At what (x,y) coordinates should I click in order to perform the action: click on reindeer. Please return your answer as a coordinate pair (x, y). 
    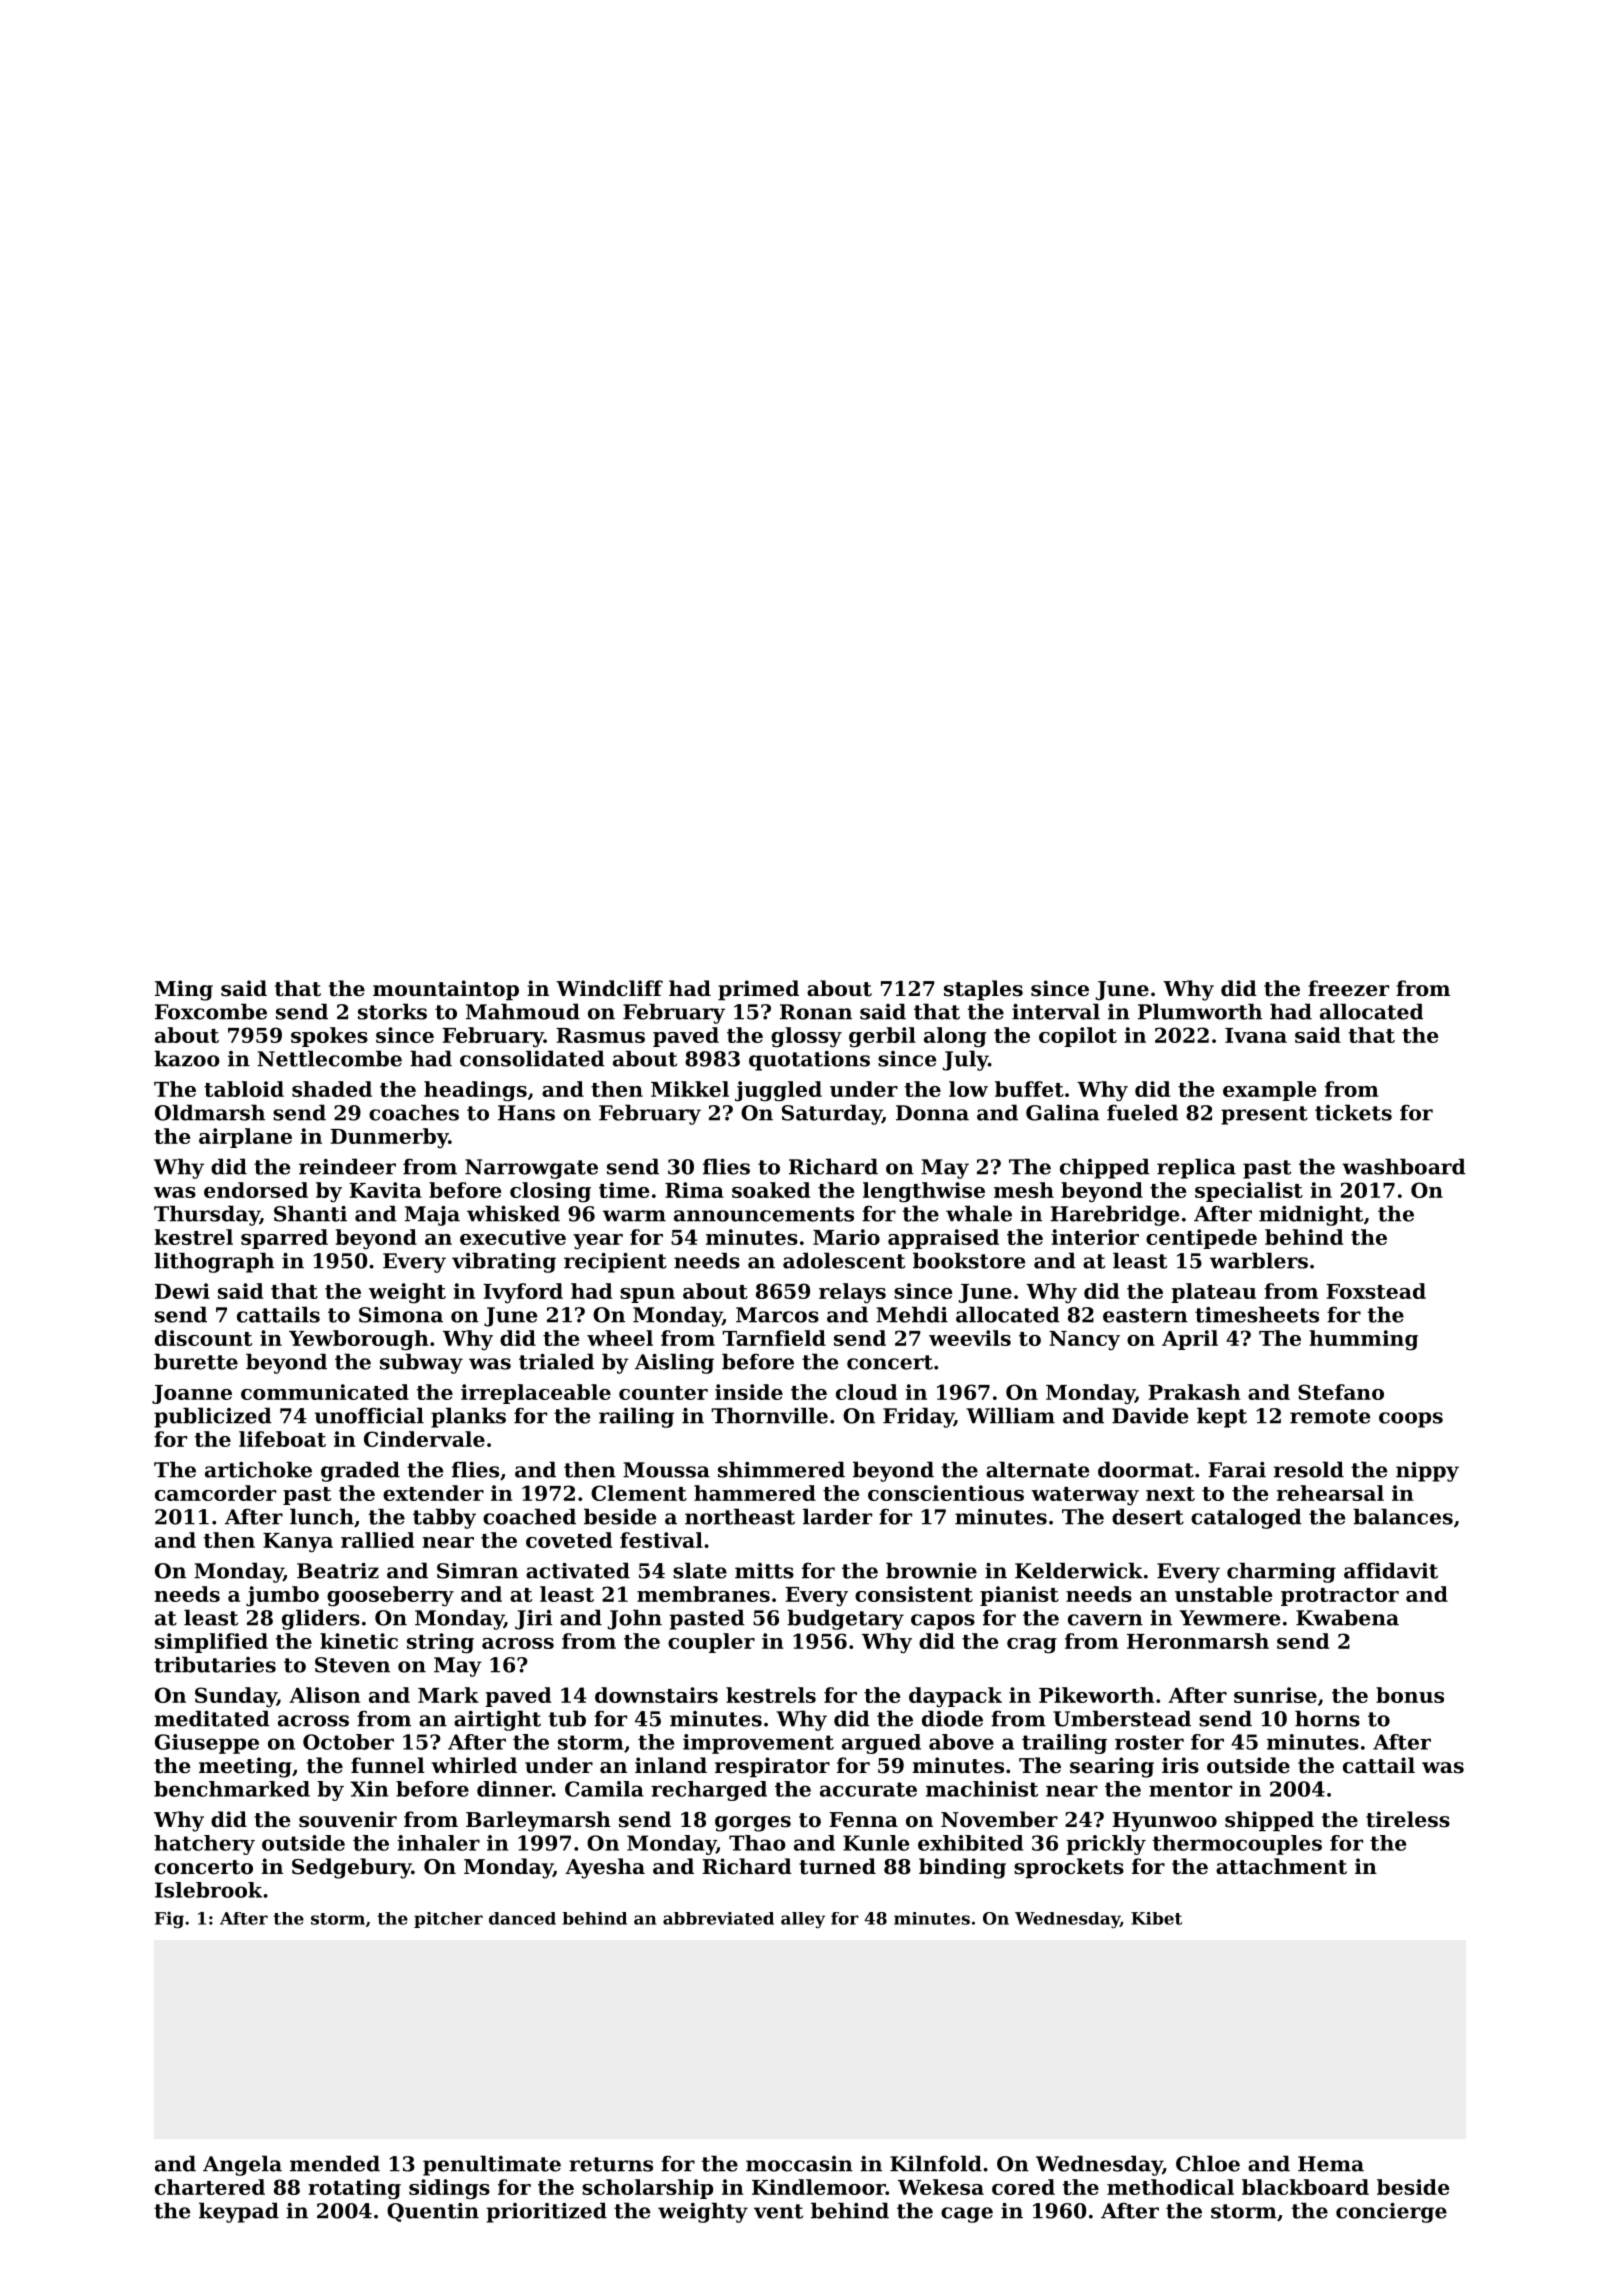
    Looking at the image, I should click on (347, 1166).
